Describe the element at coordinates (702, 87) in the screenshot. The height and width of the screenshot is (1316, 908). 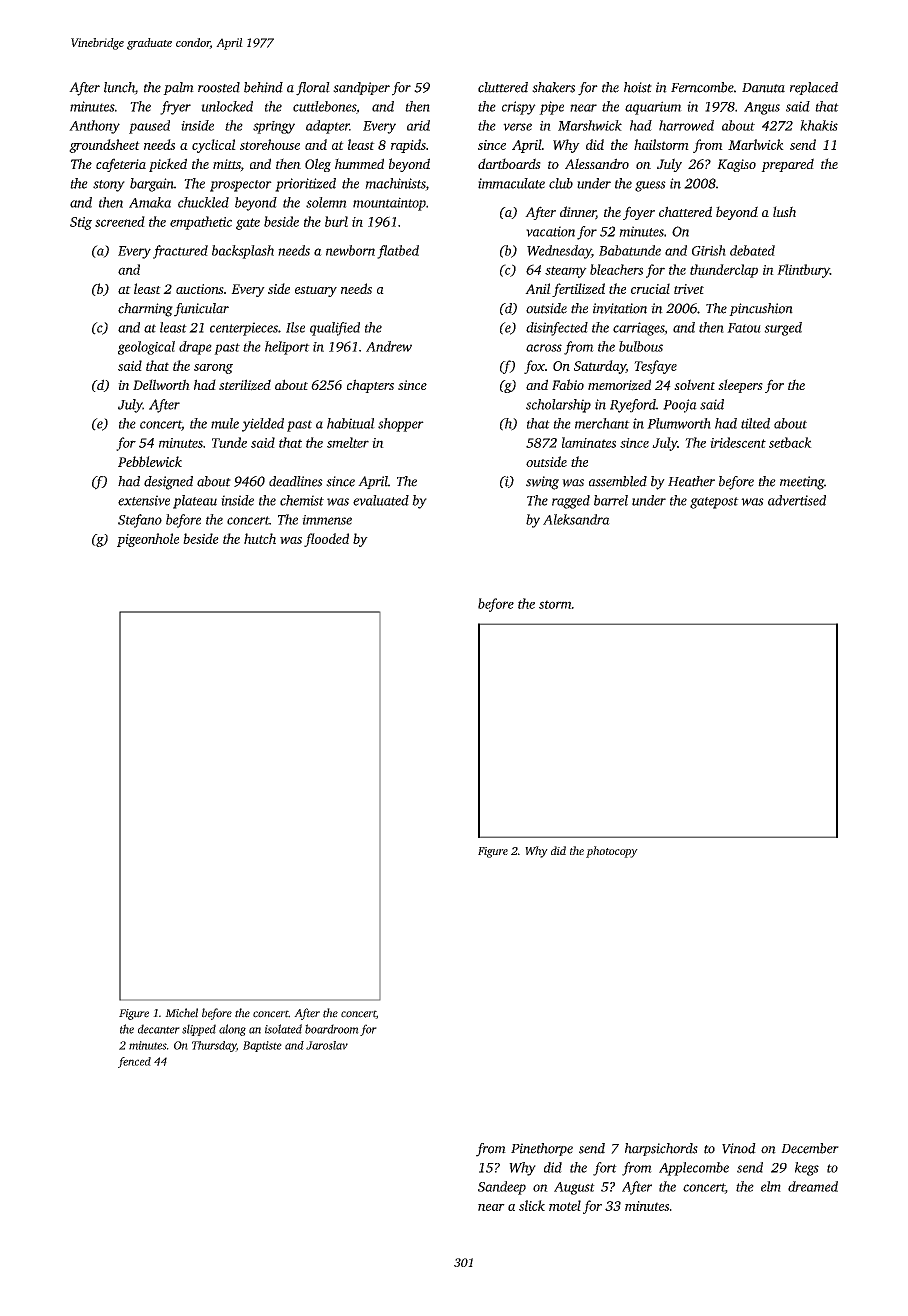
I see `Ferncombe` at that location.
